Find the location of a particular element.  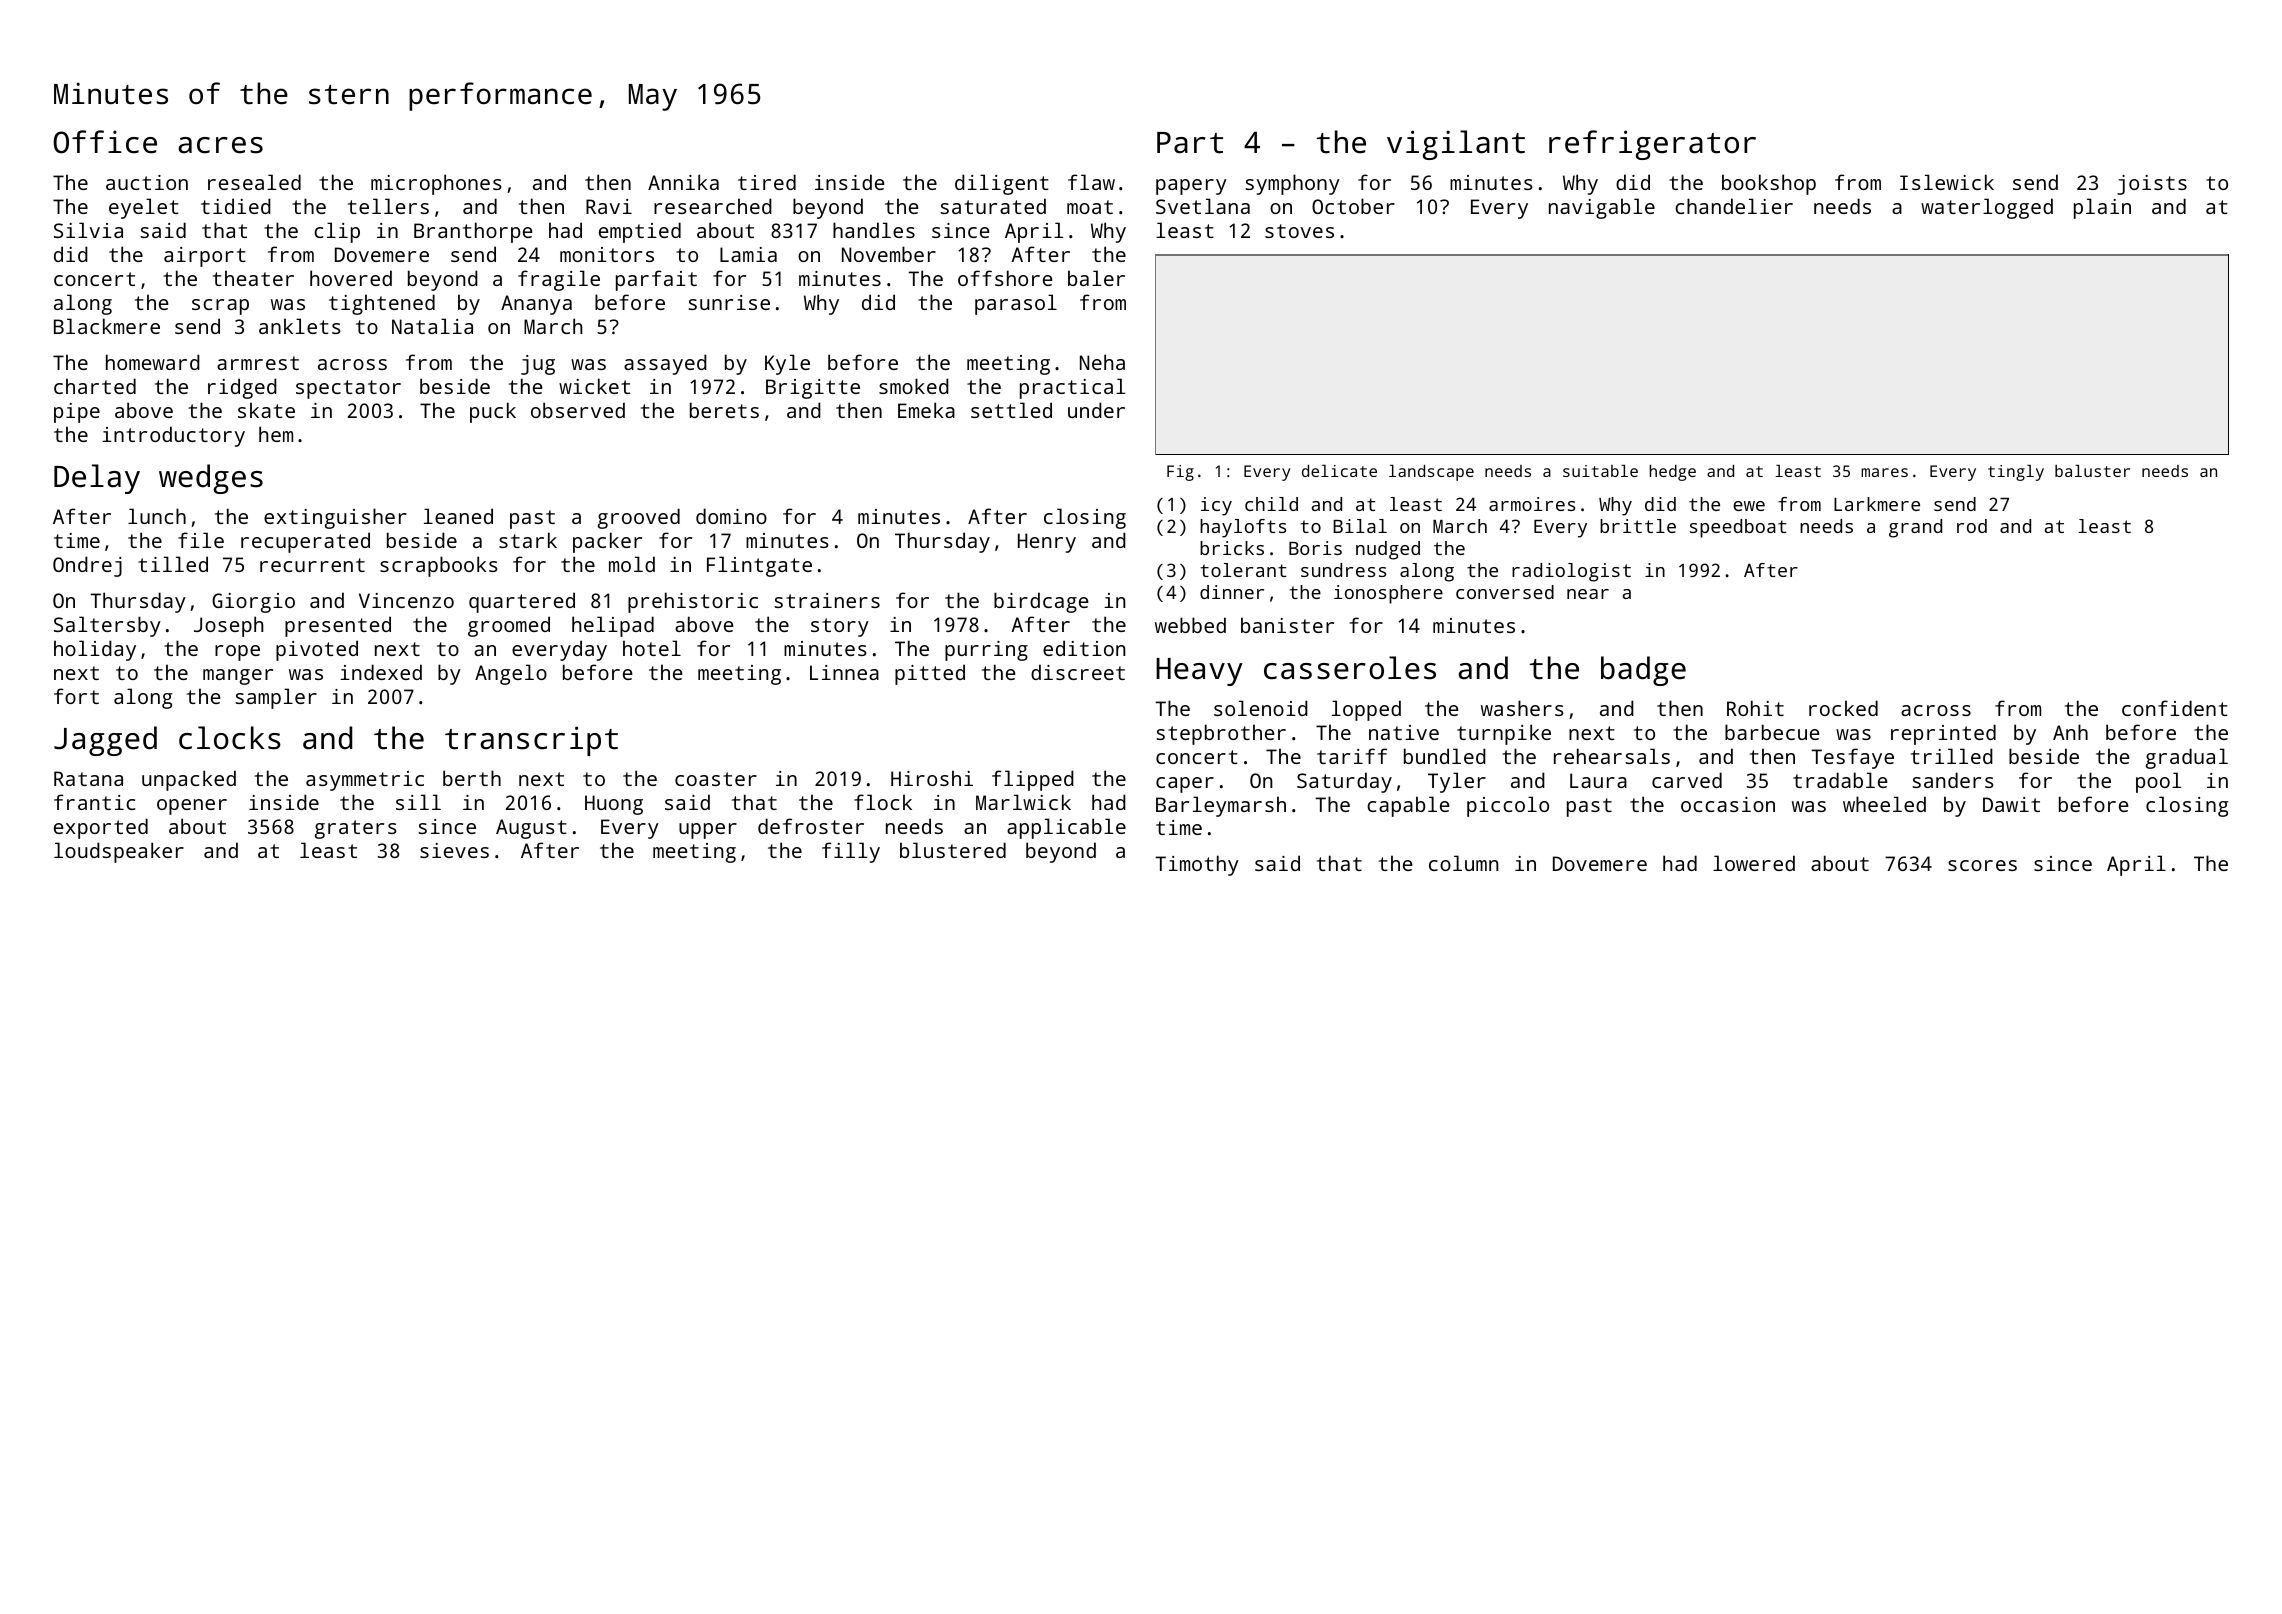

tired is located at coordinates (767, 182).
